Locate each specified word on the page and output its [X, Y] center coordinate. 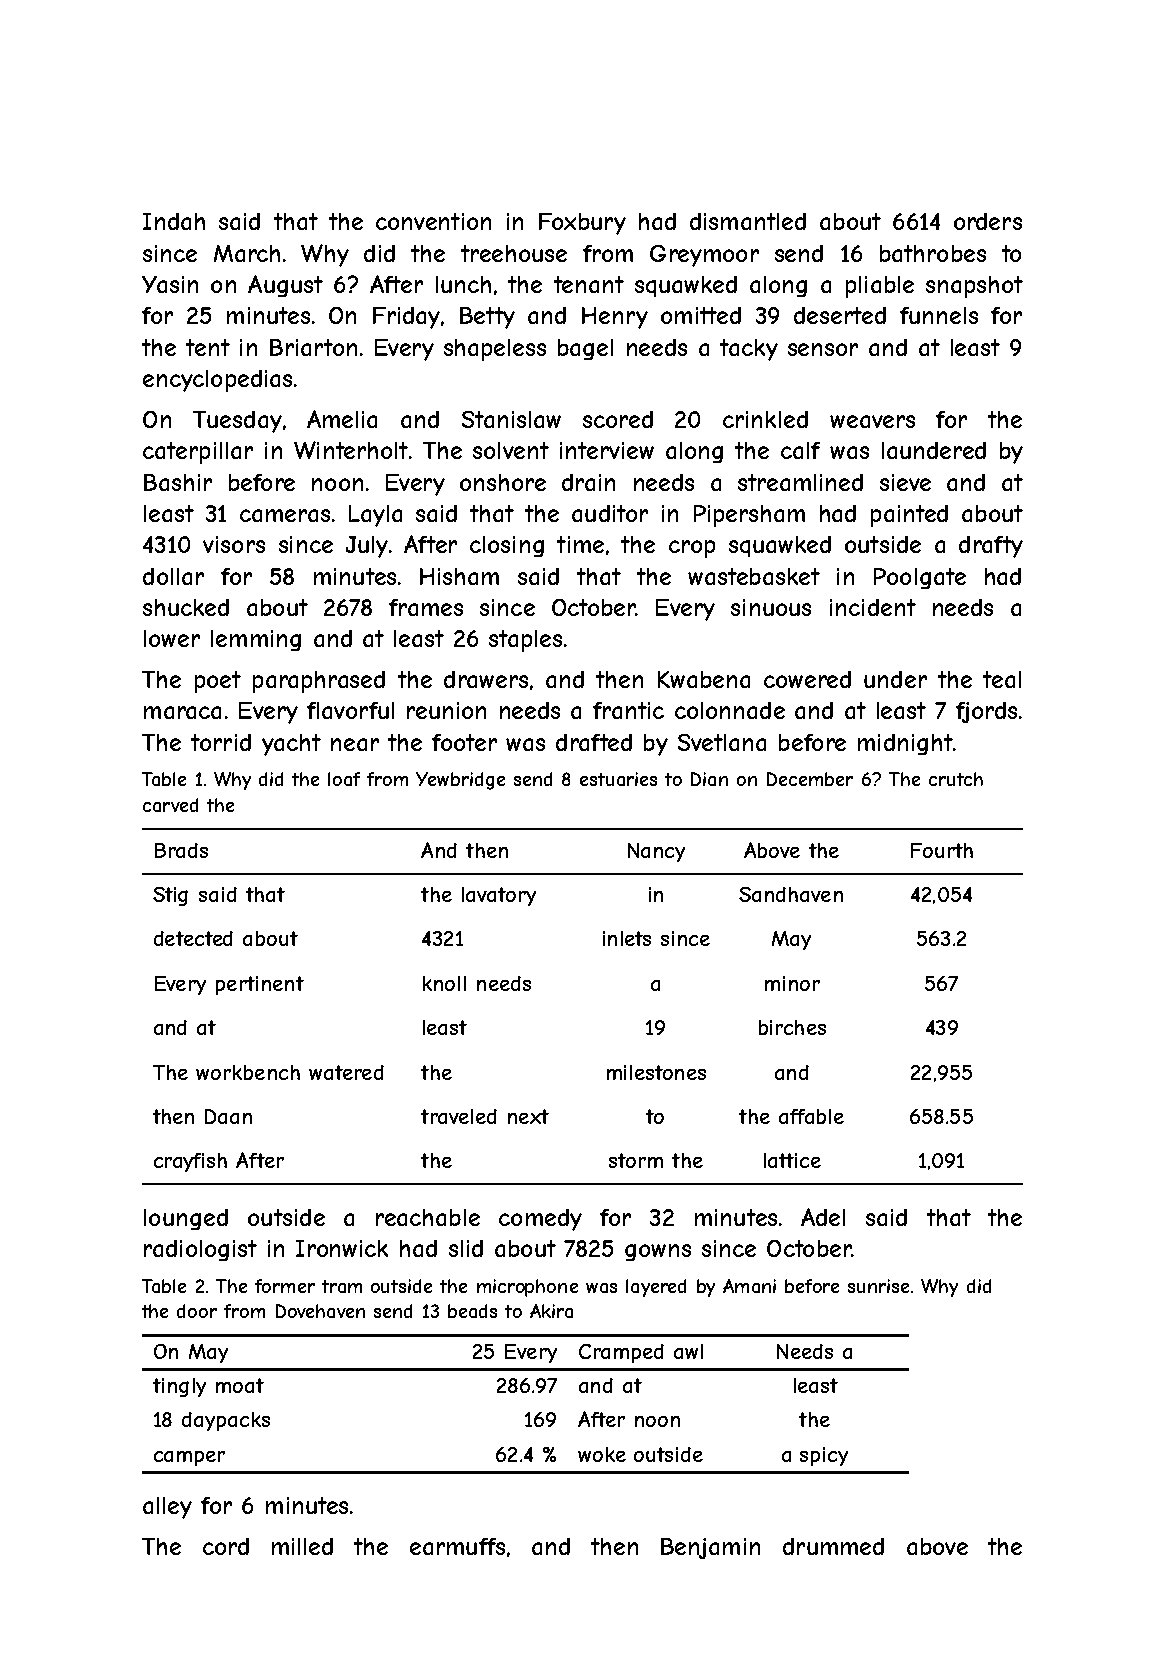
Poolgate [920, 578]
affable [811, 1116]
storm [636, 1160]
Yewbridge [460, 781]
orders [988, 221]
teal [1002, 679]
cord [226, 1546]
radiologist [200, 1250]
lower [172, 638]
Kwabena [704, 679]
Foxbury [582, 224]
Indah [174, 221]
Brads [181, 850]
